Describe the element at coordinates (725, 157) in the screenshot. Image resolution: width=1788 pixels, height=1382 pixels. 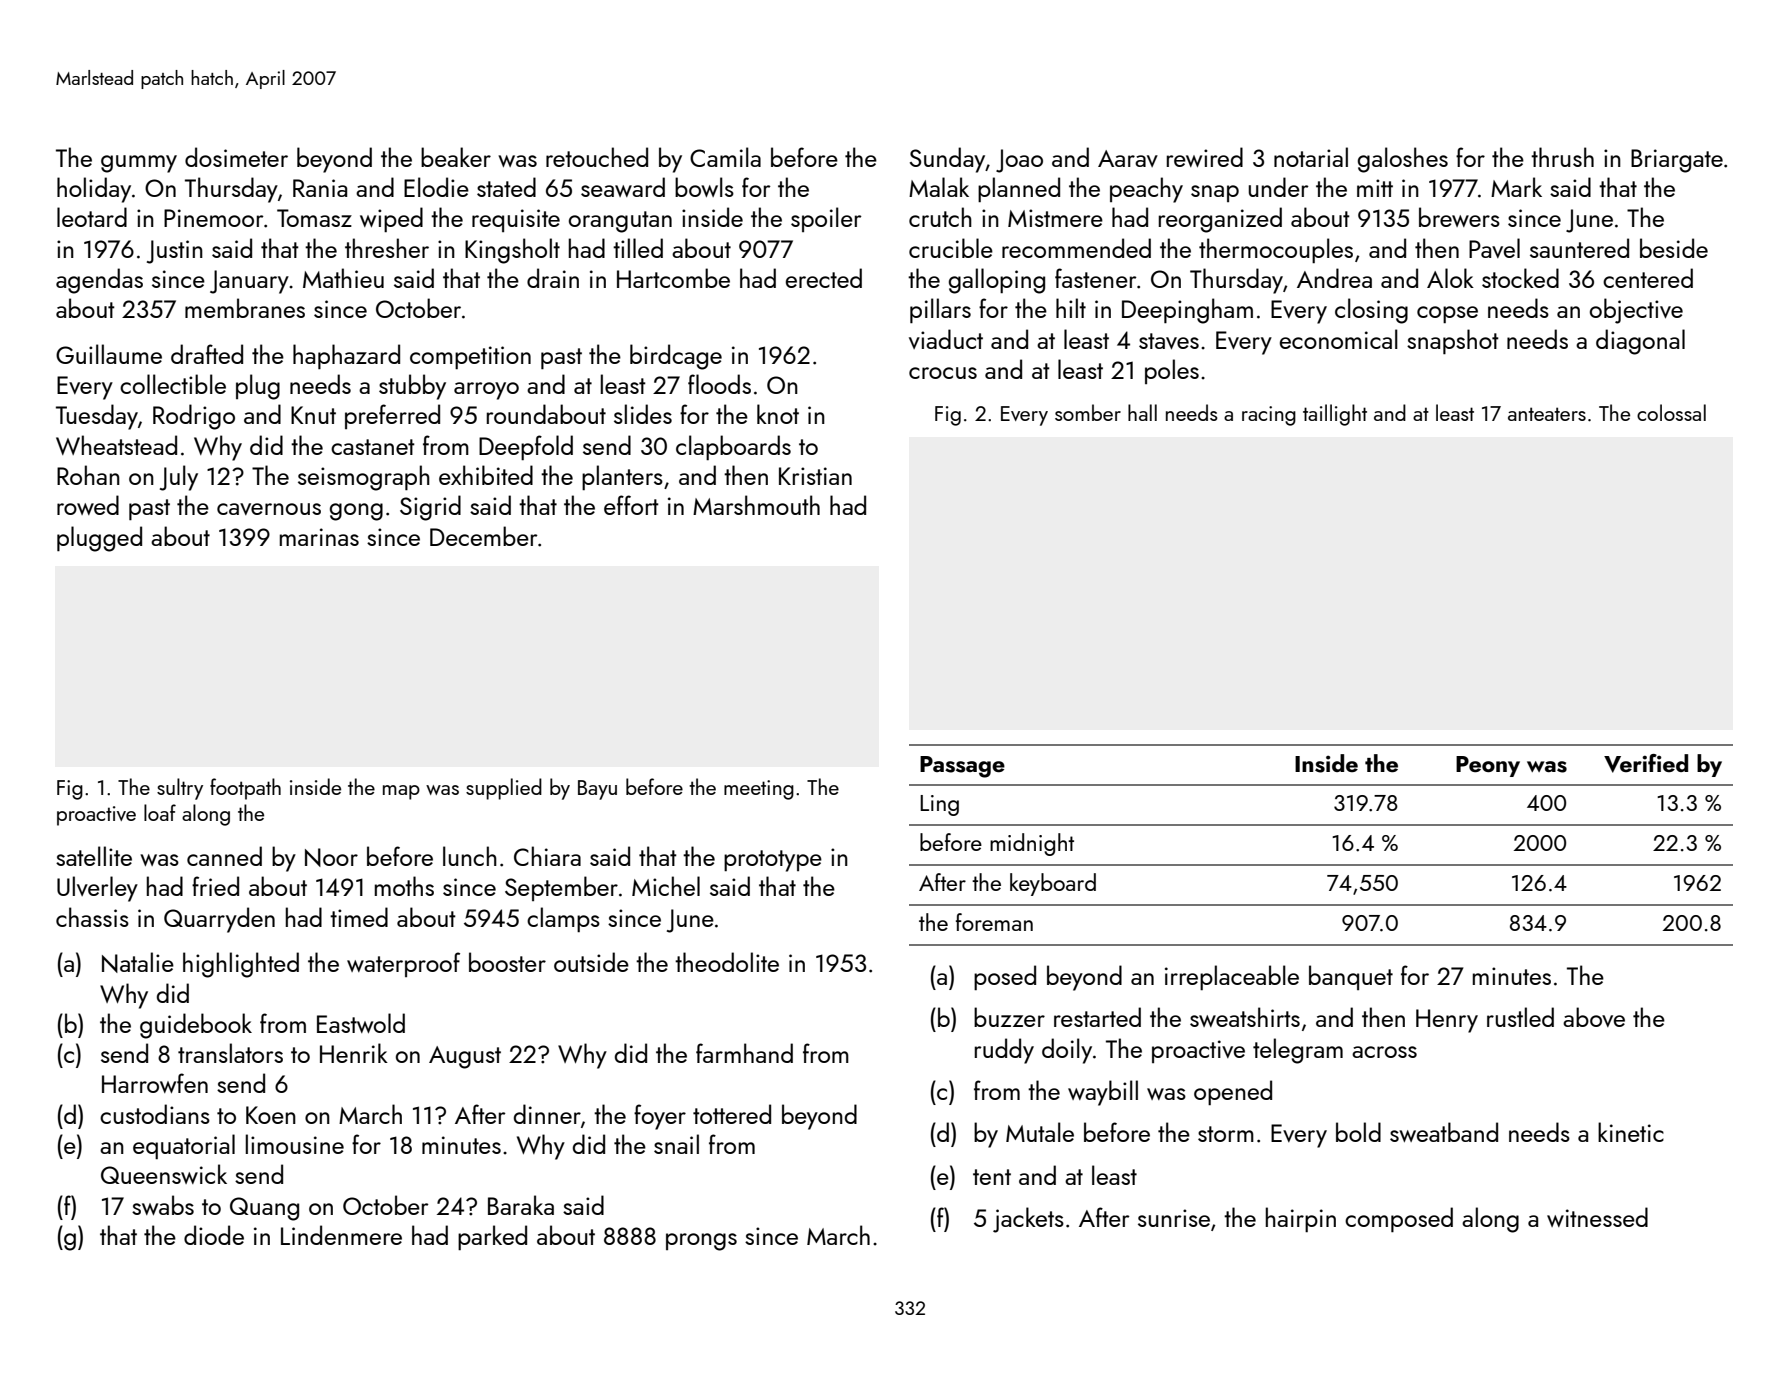
I see `Camila` at that location.
